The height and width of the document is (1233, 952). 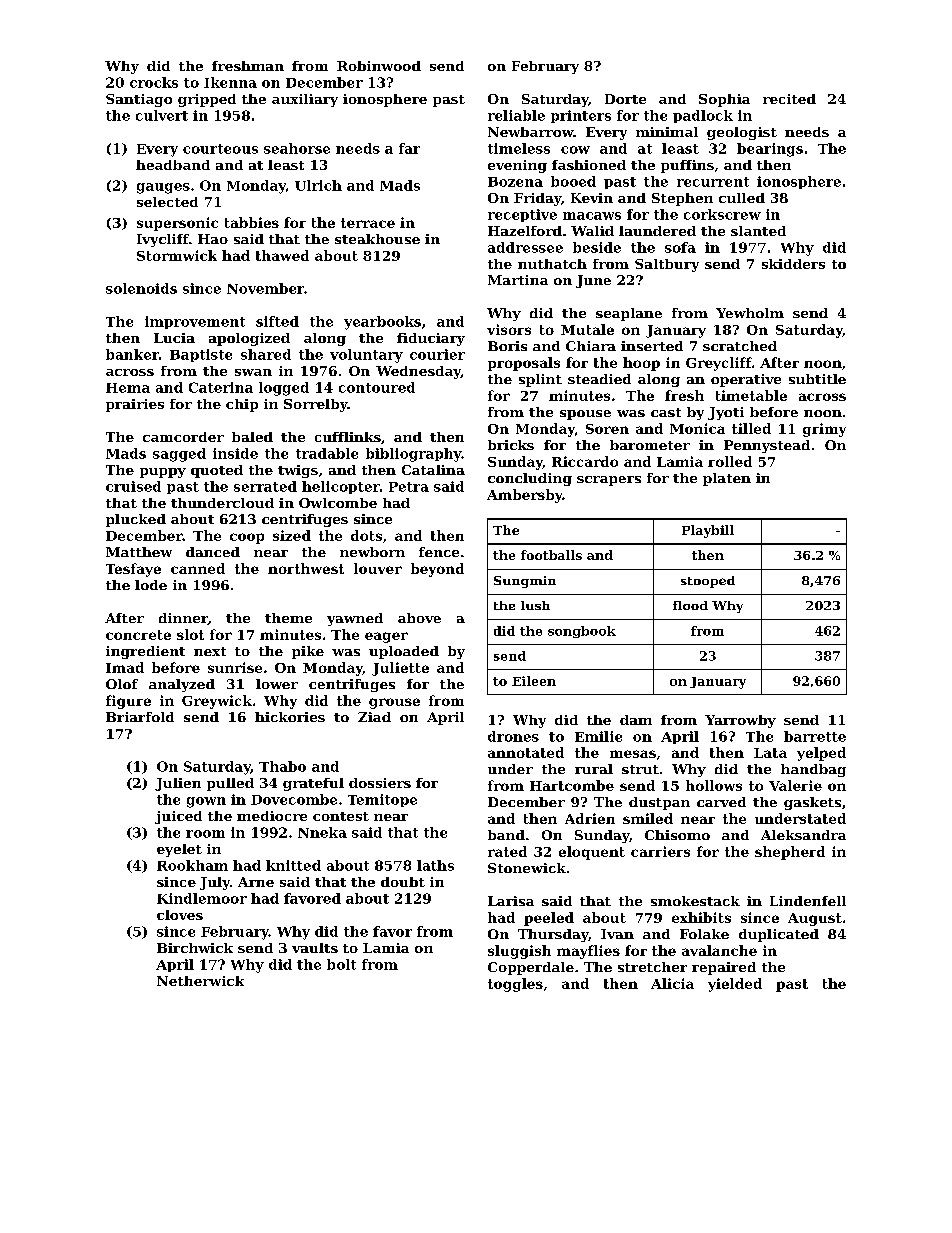 I want to click on Owlcombe, so click(x=338, y=503).
